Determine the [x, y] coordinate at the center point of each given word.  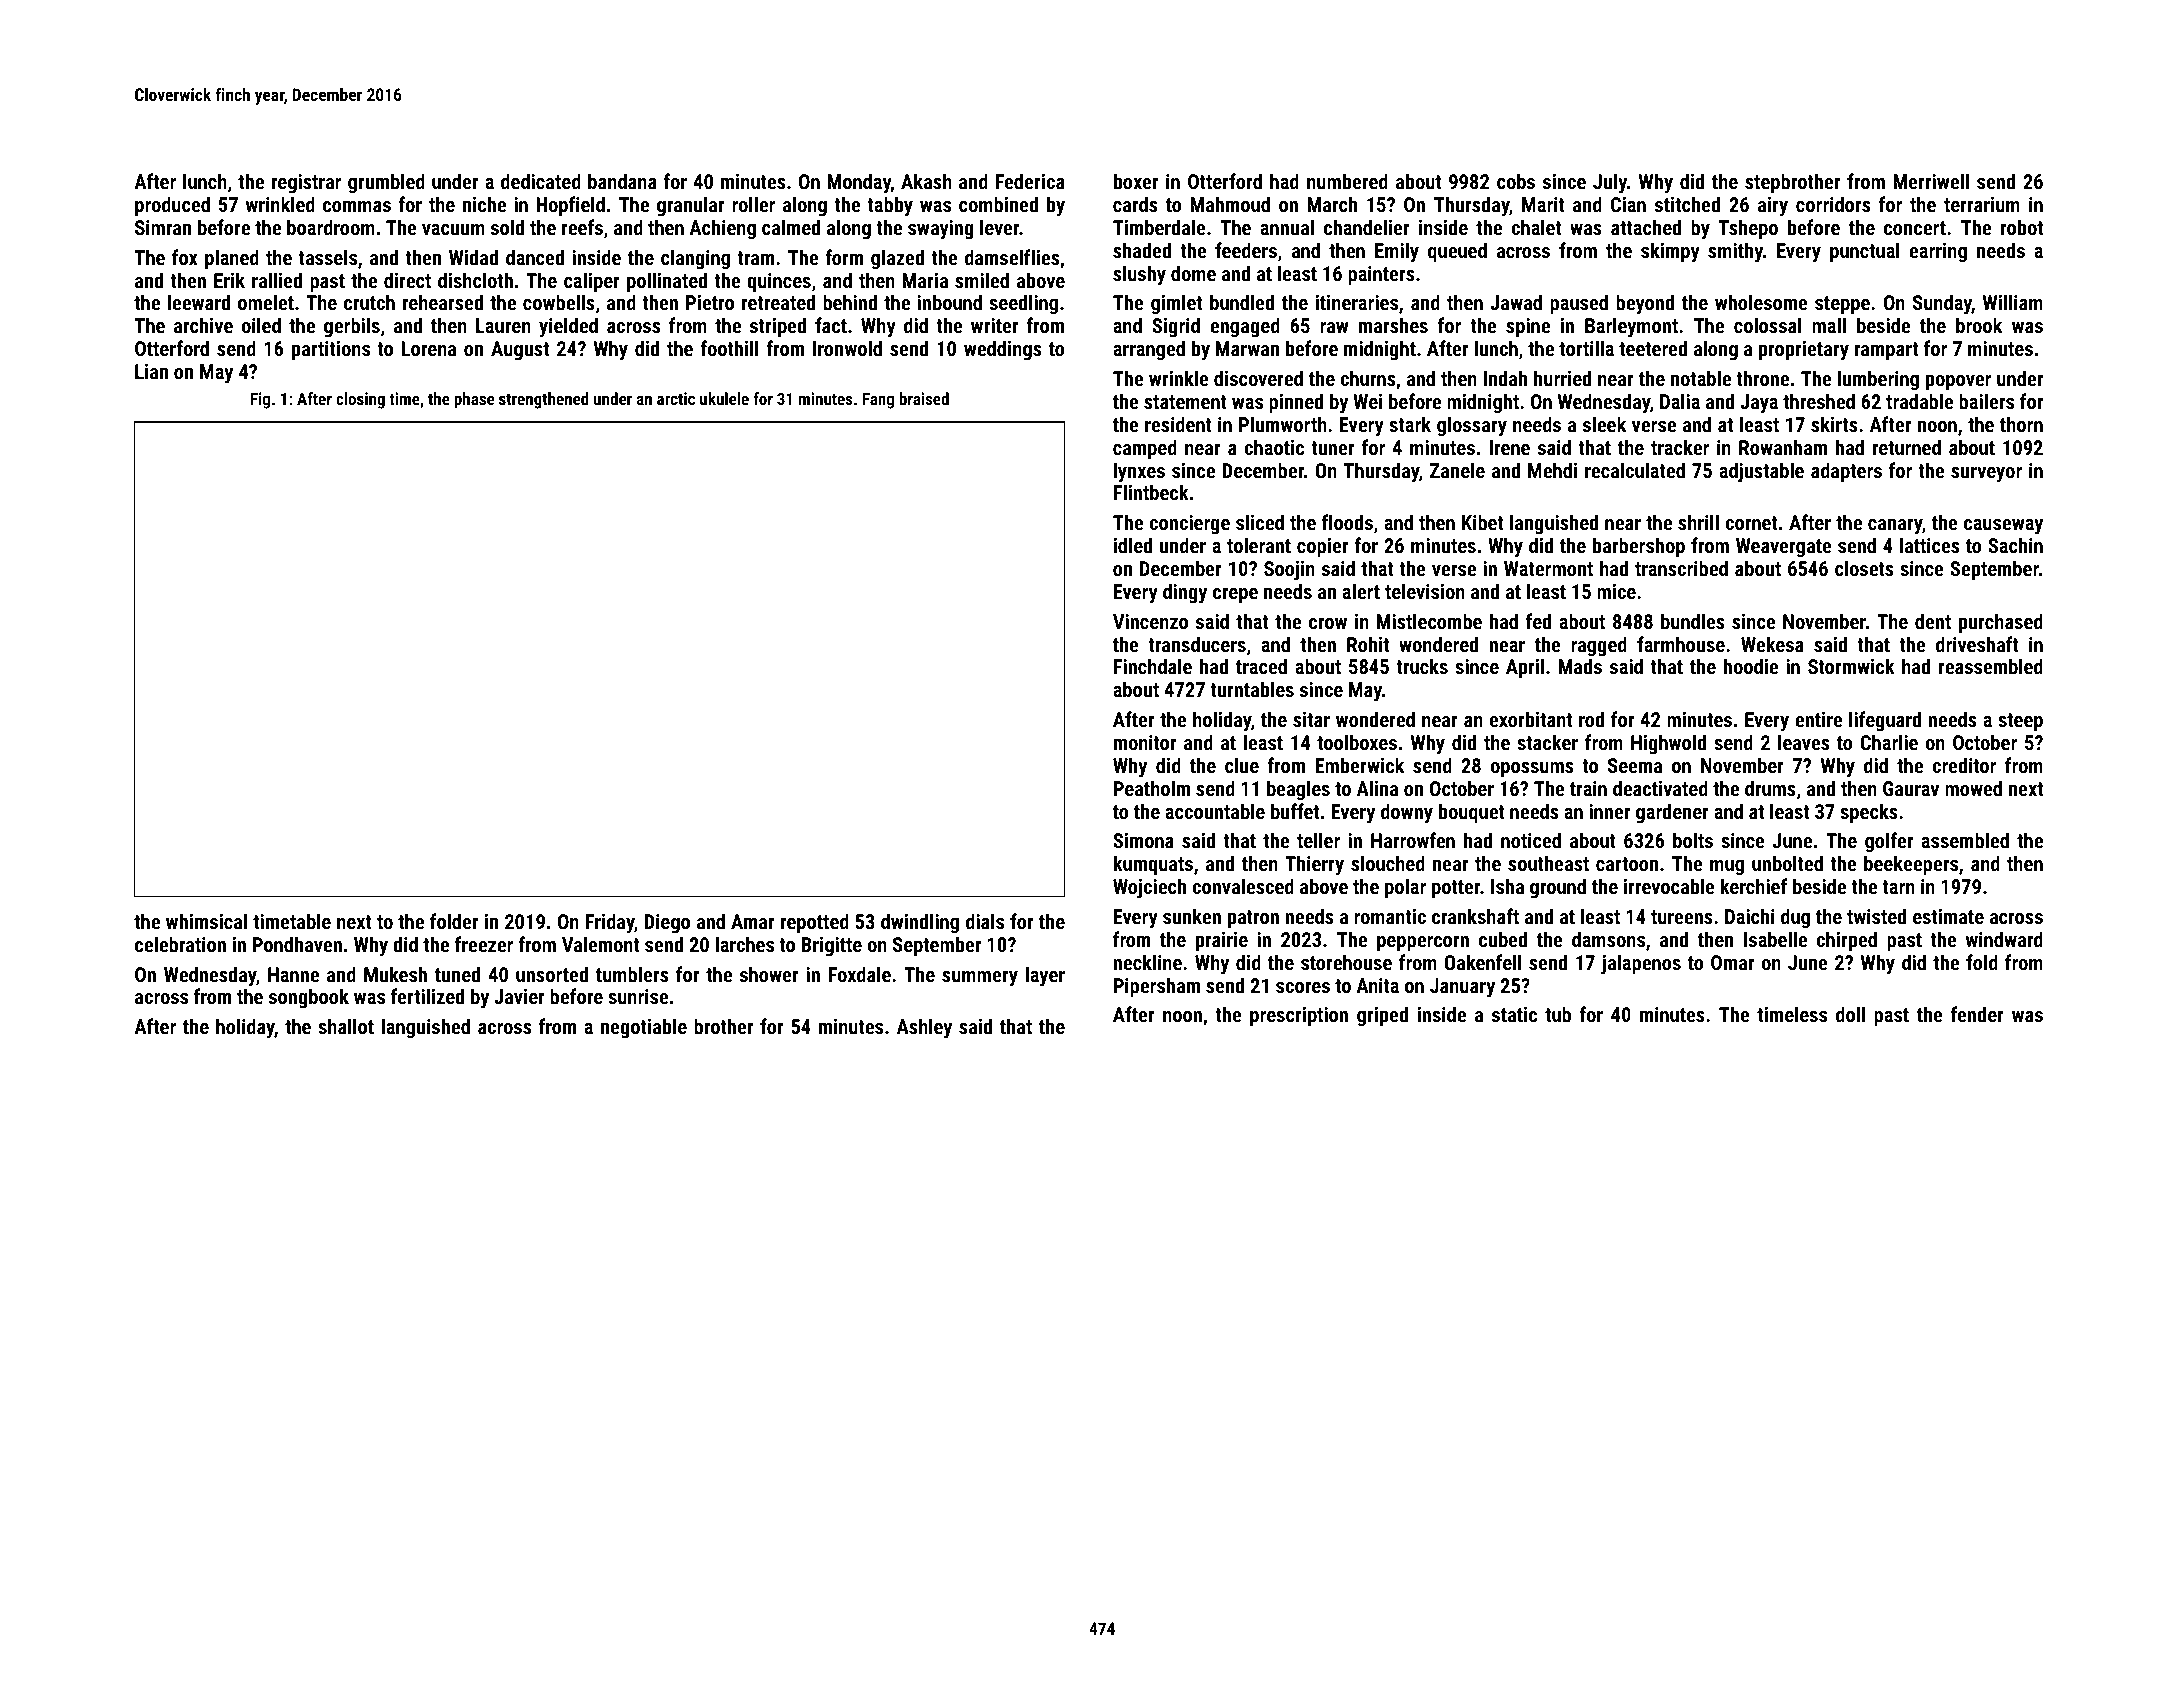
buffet [1295, 811]
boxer [1136, 181]
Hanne [293, 974]
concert [1915, 228]
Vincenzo [1150, 621]
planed [232, 259]
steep [2020, 722]
